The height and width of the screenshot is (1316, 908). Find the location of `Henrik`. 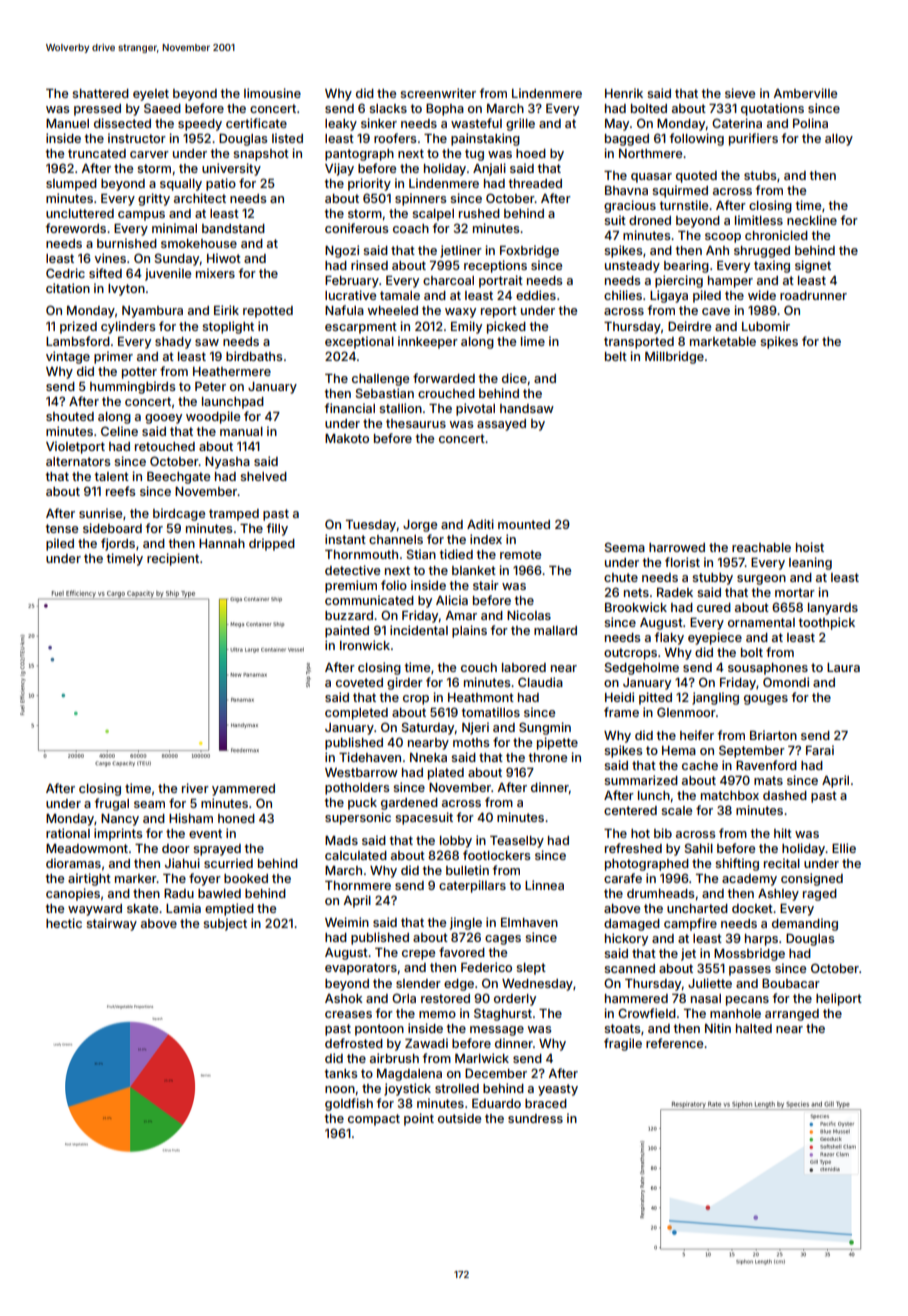

Henrik is located at coordinates (624, 93).
